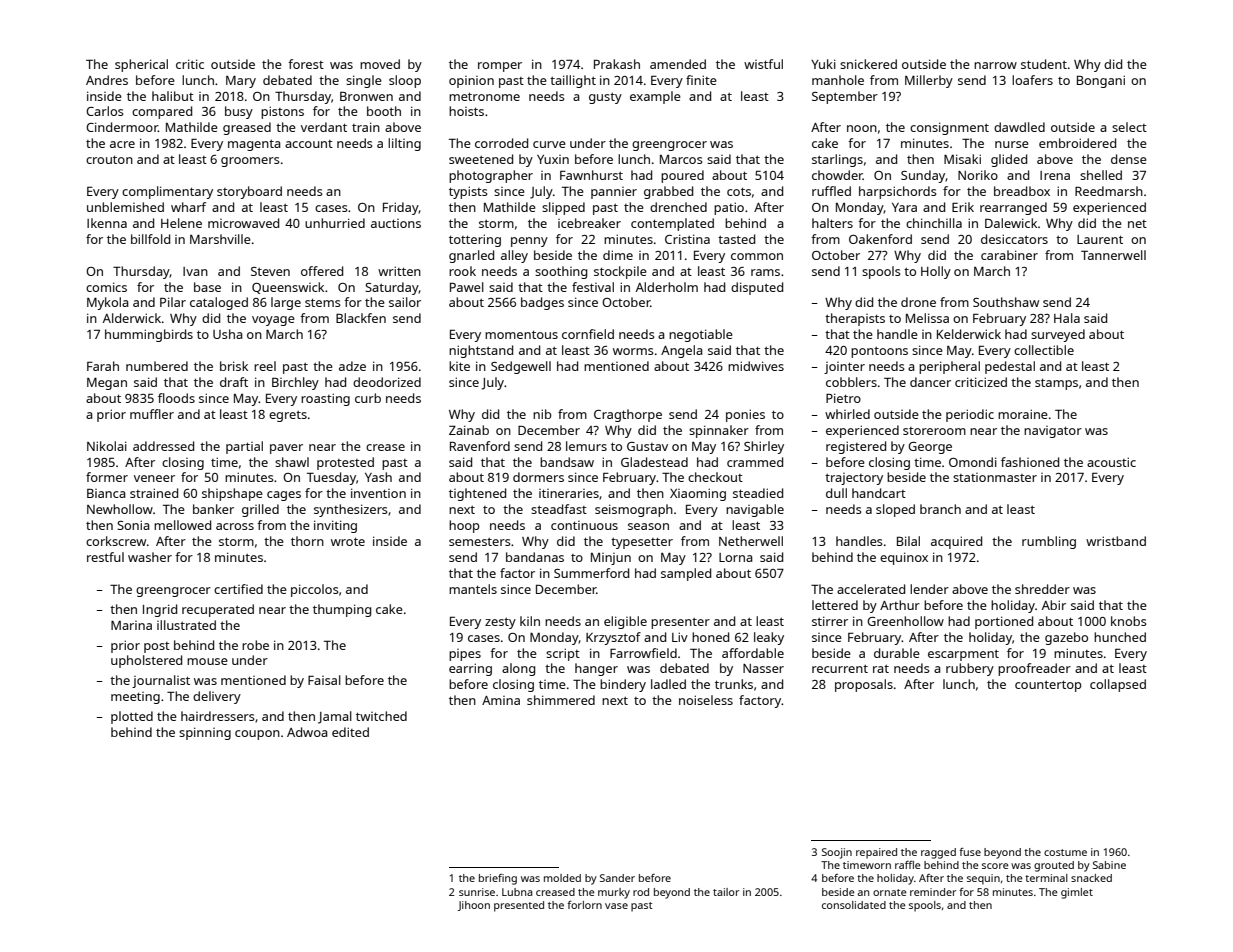 This screenshot has height=952, width=1233. Describe the element at coordinates (1065, 852) in the screenshot. I see `costume` at that location.
